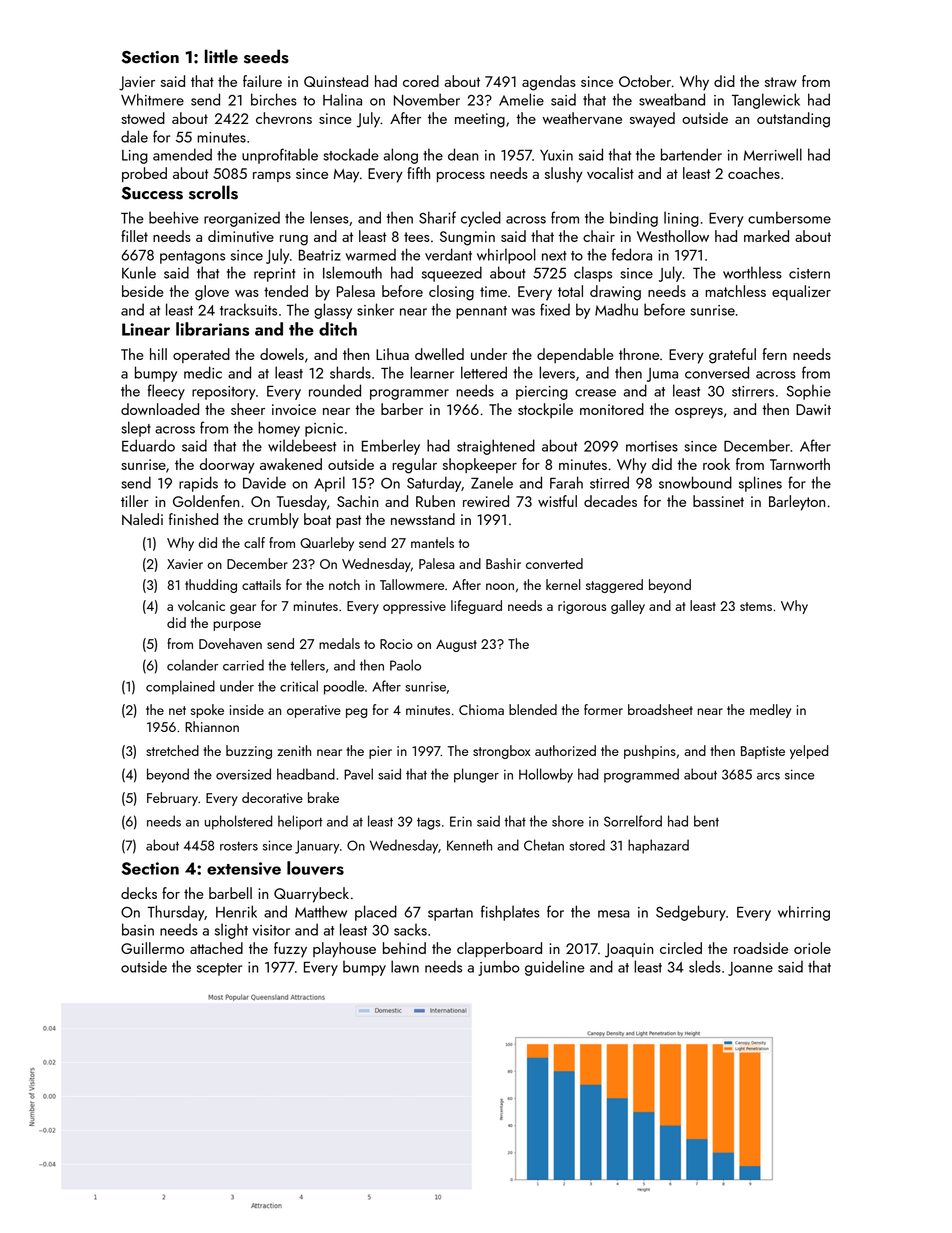  Describe the element at coordinates (789, 217) in the screenshot. I see `cumbersome` at that location.
